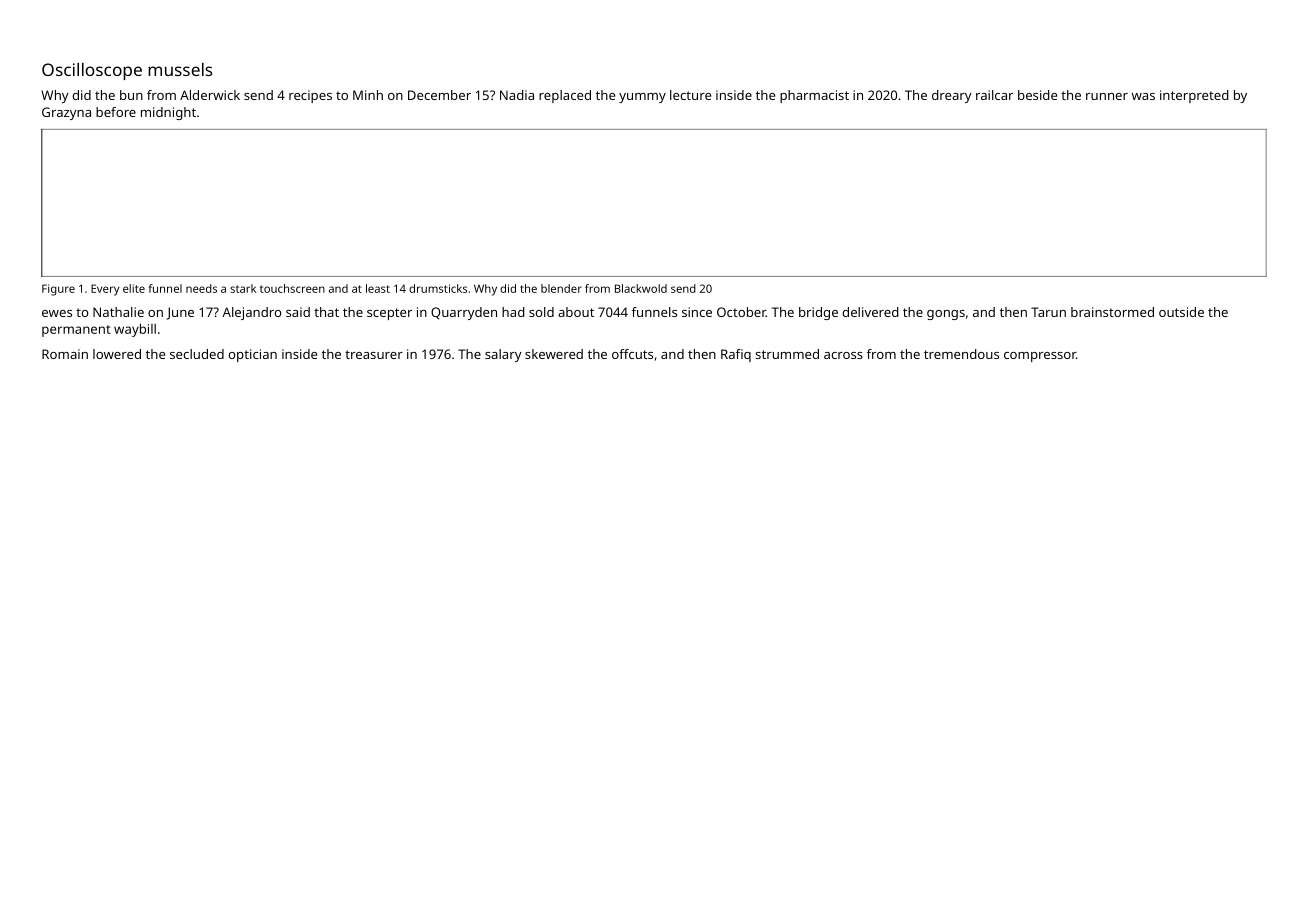 The image size is (1308, 924). I want to click on interpreted, so click(1194, 96).
